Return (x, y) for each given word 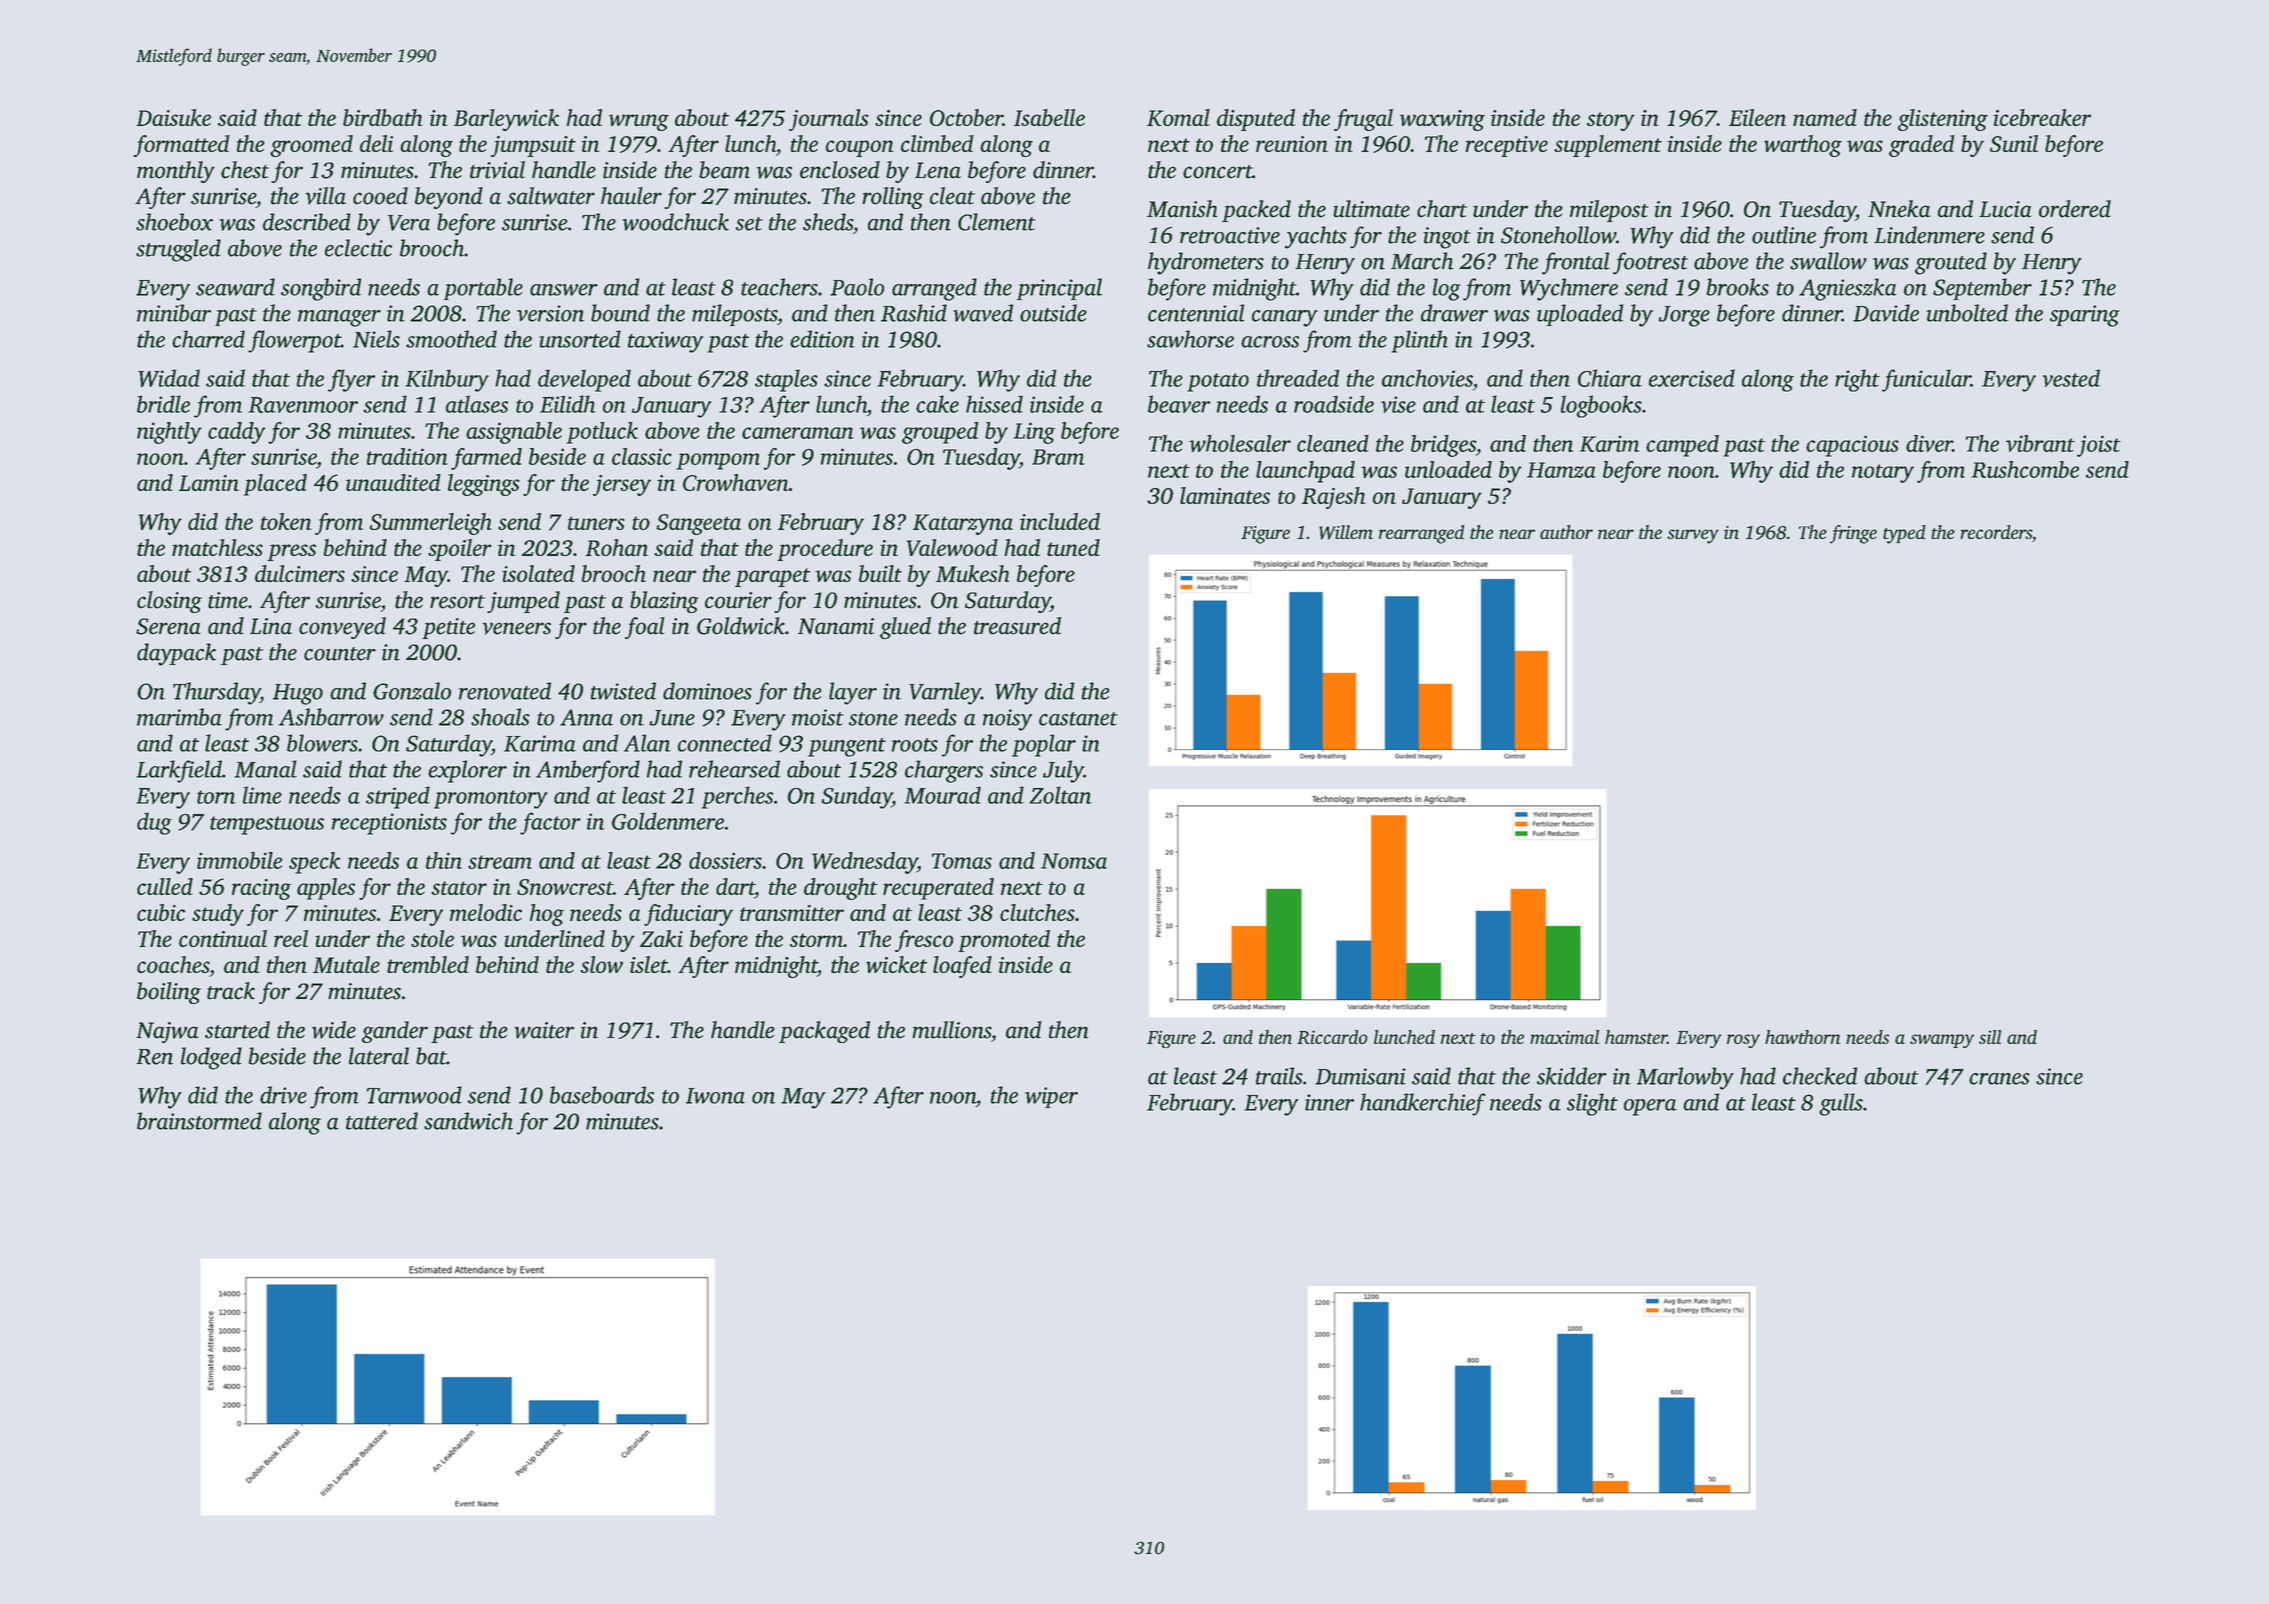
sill (1990, 1037)
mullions (951, 1030)
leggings (484, 485)
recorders (1996, 532)
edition (822, 339)
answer (564, 290)
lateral (379, 1056)
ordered (2075, 209)
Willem (1346, 532)
